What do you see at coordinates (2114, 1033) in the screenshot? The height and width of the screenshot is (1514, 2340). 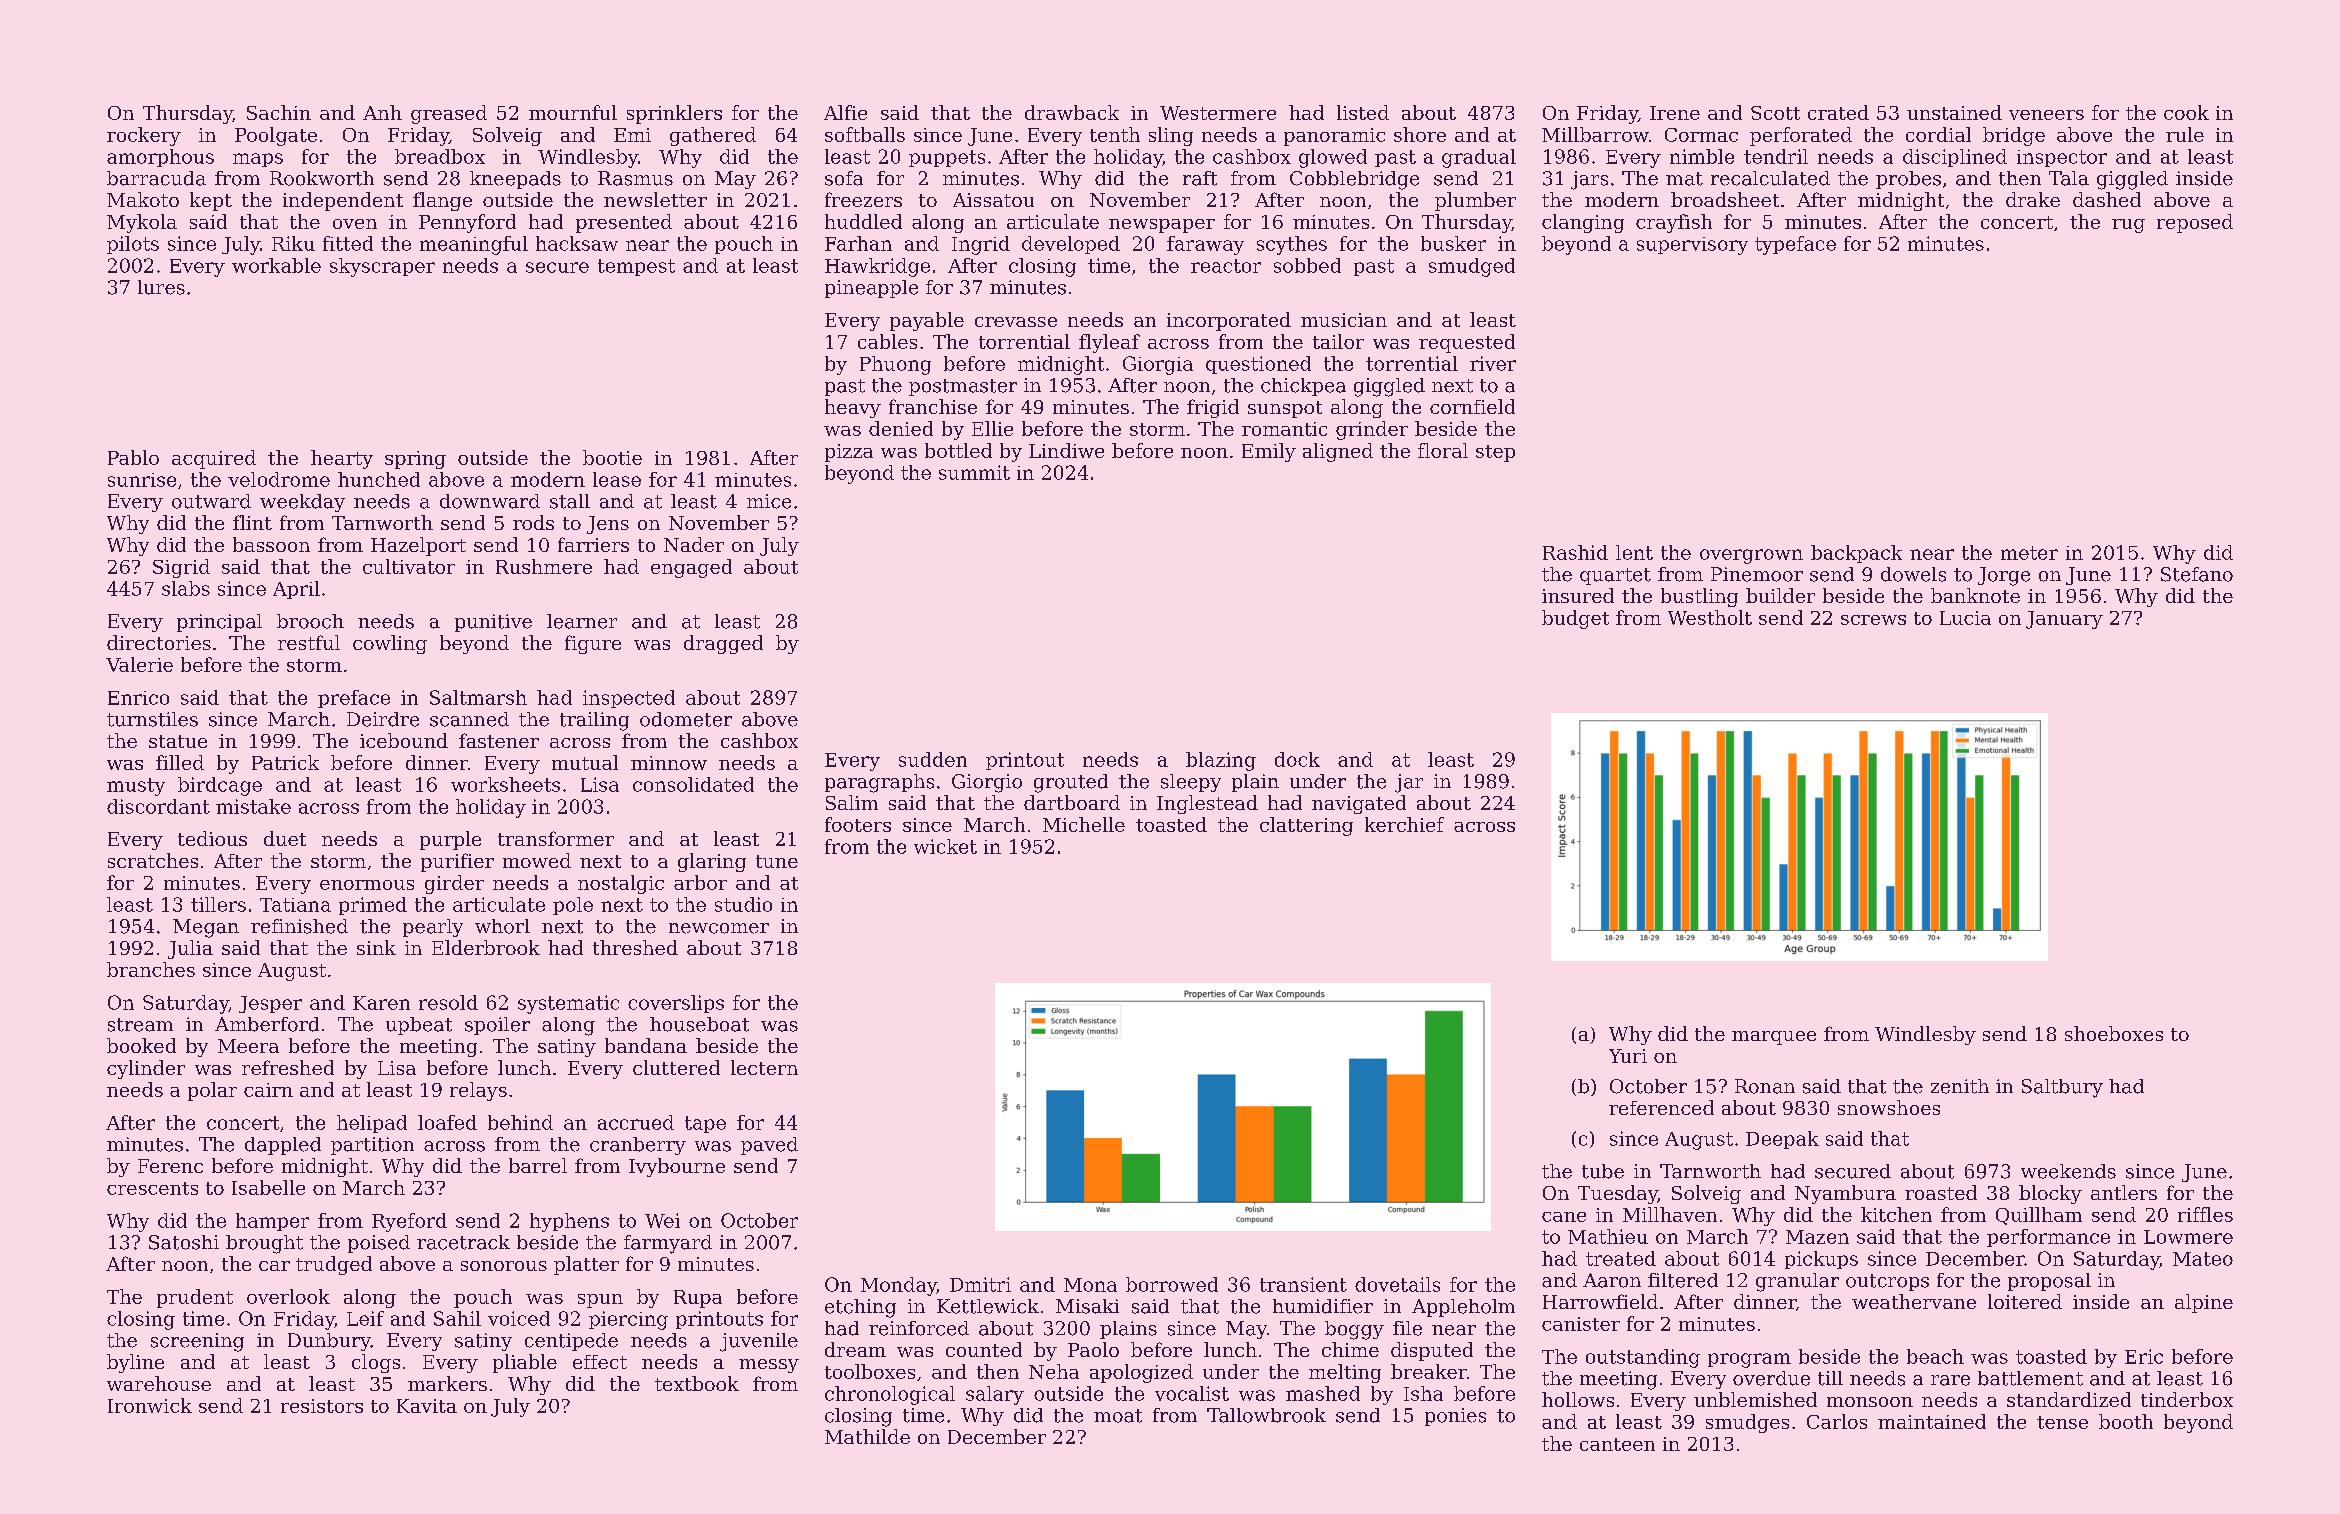 I see `shoeboxes` at bounding box center [2114, 1033].
